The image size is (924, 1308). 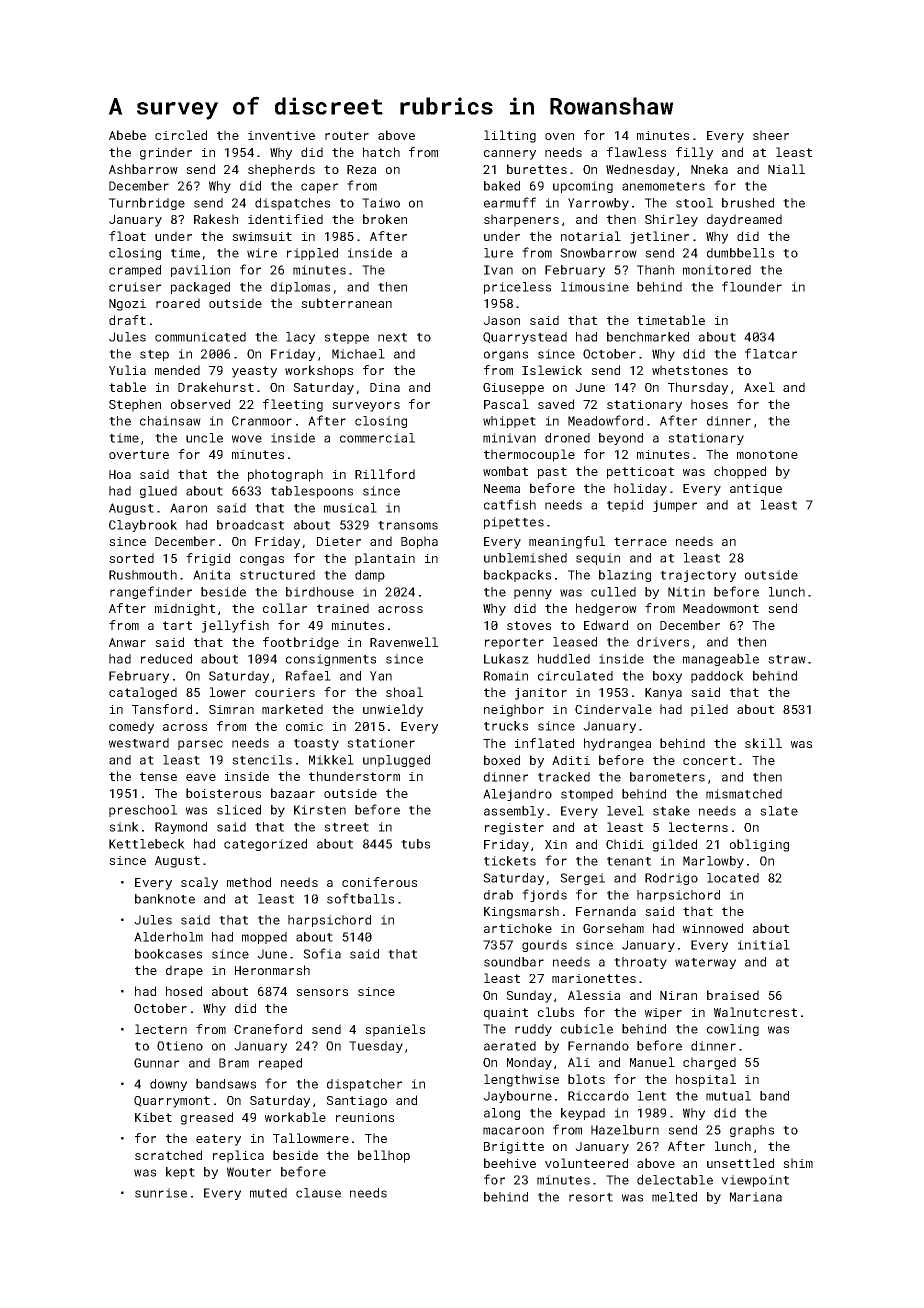 I want to click on hosed, so click(x=184, y=991).
